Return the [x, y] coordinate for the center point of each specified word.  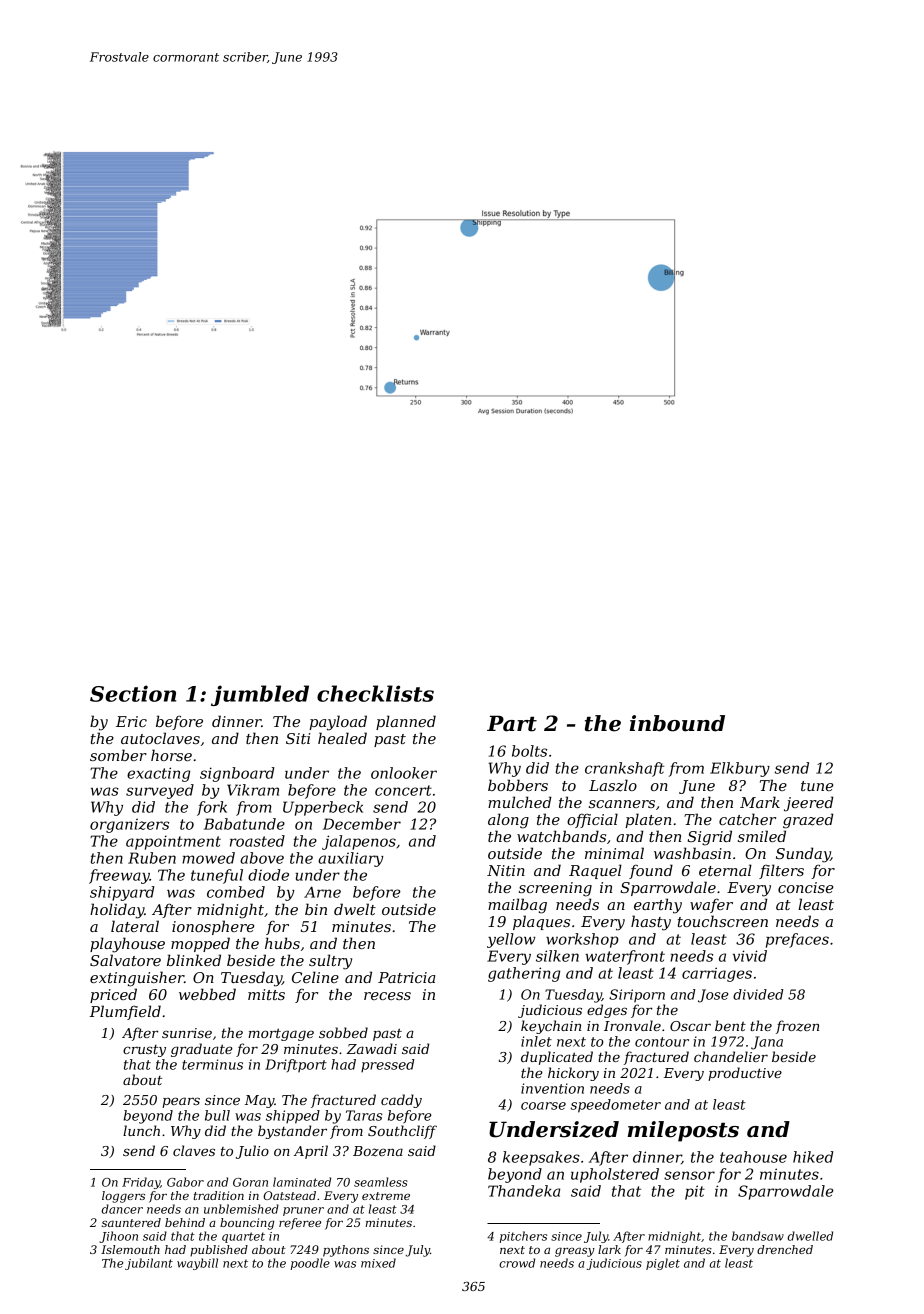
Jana [767, 1043]
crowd [517, 1263]
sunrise [187, 1033]
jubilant [149, 1264]
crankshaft [624, 769]
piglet [663, 1264]
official [592, 820]
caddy [401, 1101]
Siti [298, 738]
